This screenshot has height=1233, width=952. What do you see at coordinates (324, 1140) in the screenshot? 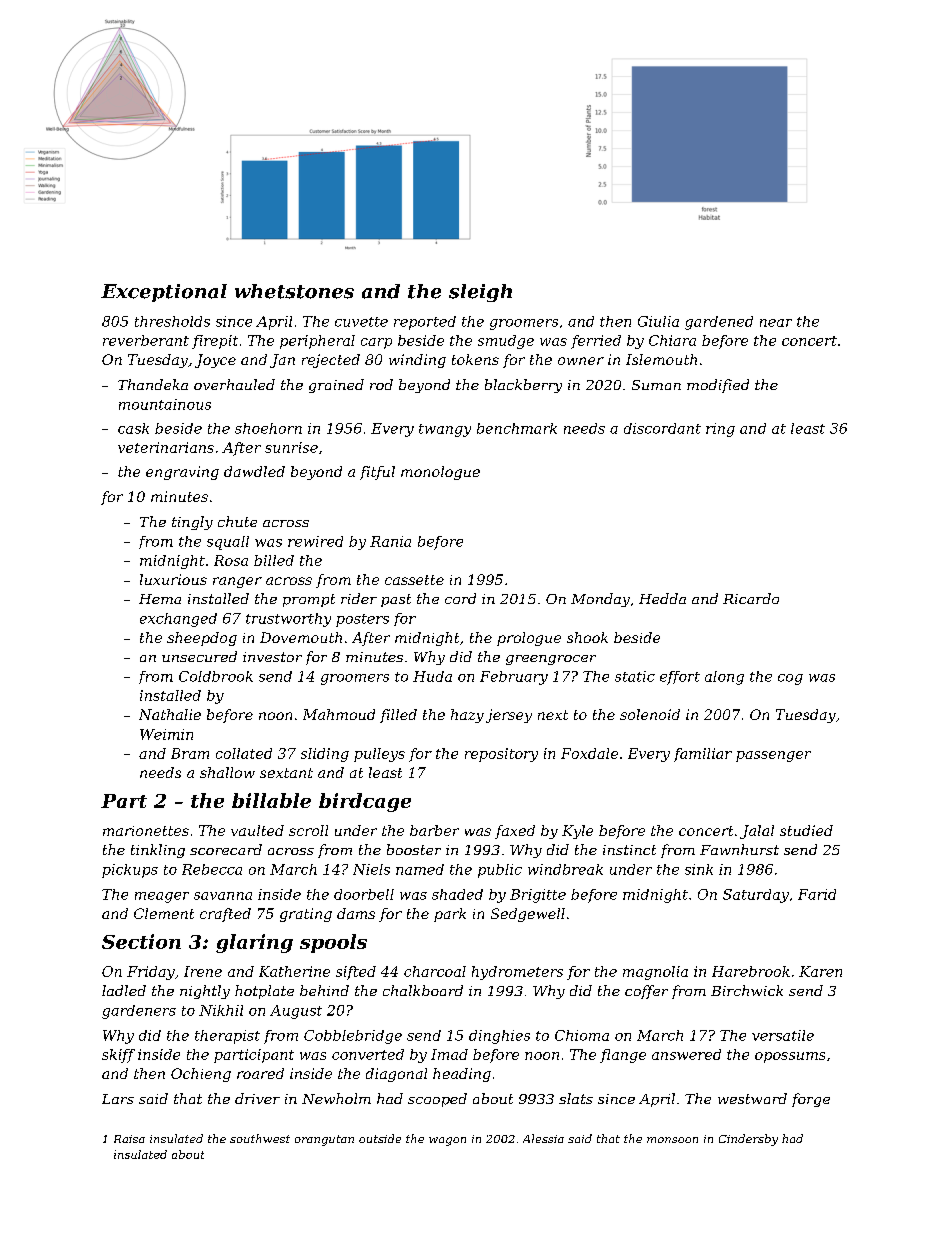
I see `orangutan` at bounding box center [324, 1140].
